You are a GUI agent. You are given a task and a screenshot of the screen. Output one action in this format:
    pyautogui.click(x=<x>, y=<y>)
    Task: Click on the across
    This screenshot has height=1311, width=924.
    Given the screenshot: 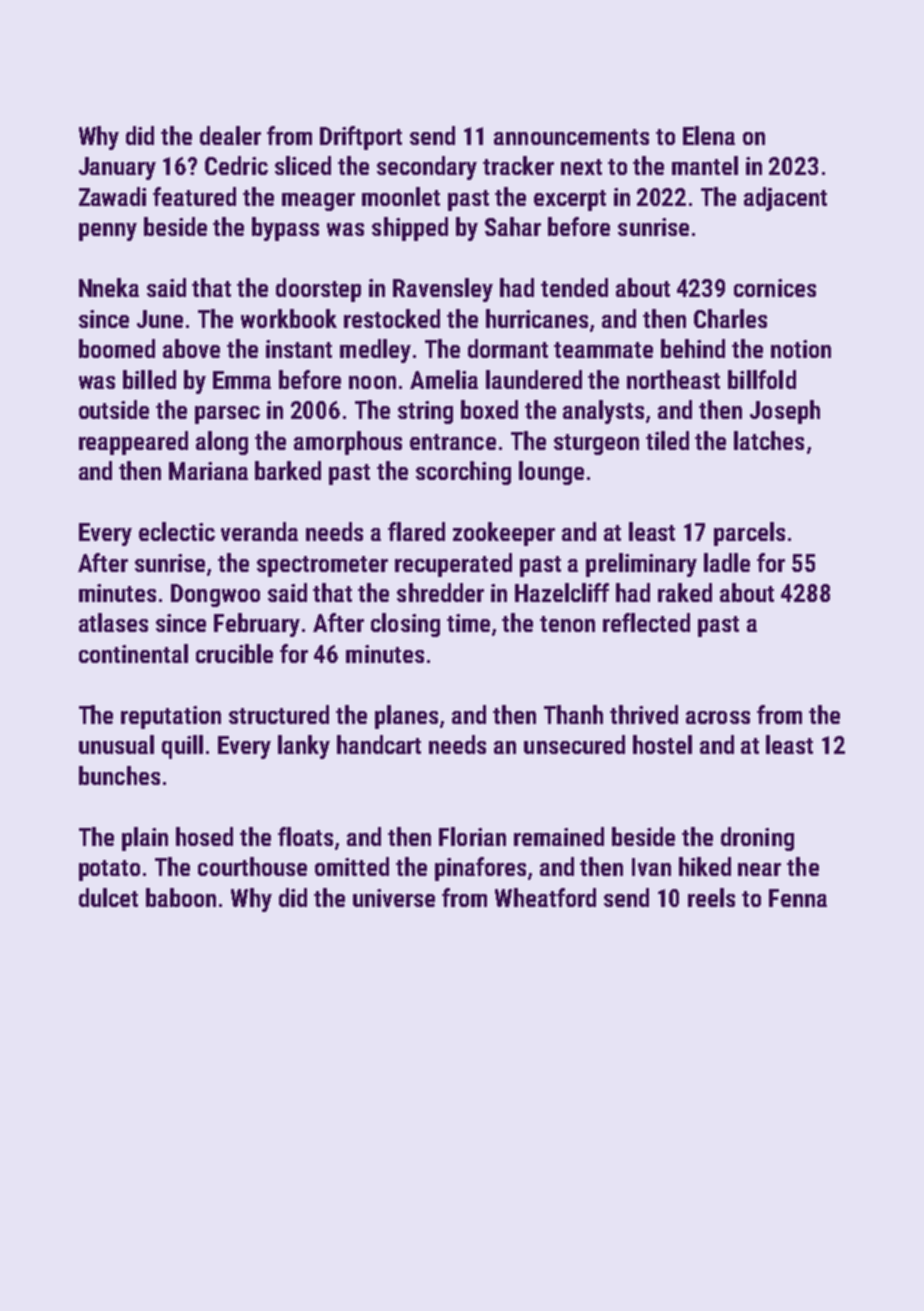 What is the action you would take?
    pyautogui.click(x=718, y=717)
